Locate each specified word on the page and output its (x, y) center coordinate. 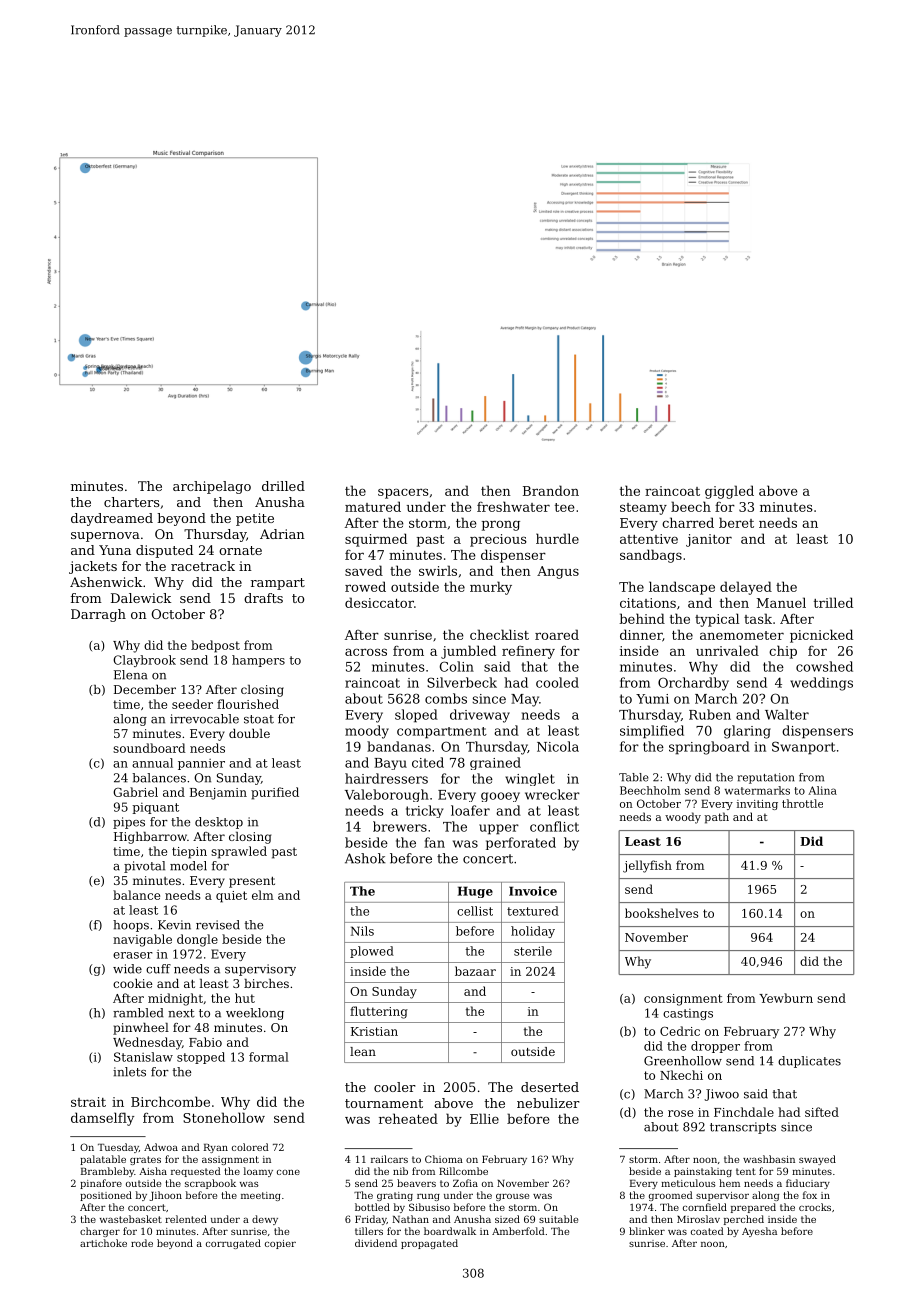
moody (367, 732)
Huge (475, 892)
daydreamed (112, 519)
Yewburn (786, 998)
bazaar (475, 971)
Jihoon (165, 1196)
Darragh (98, 615)
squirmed (376, 540)
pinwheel (141, 1029)
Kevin (174, 925)
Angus (558, 572)
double (249, 733)
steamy (643, 509)
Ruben (710, 714)
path (716, 818)
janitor (709, 540)
